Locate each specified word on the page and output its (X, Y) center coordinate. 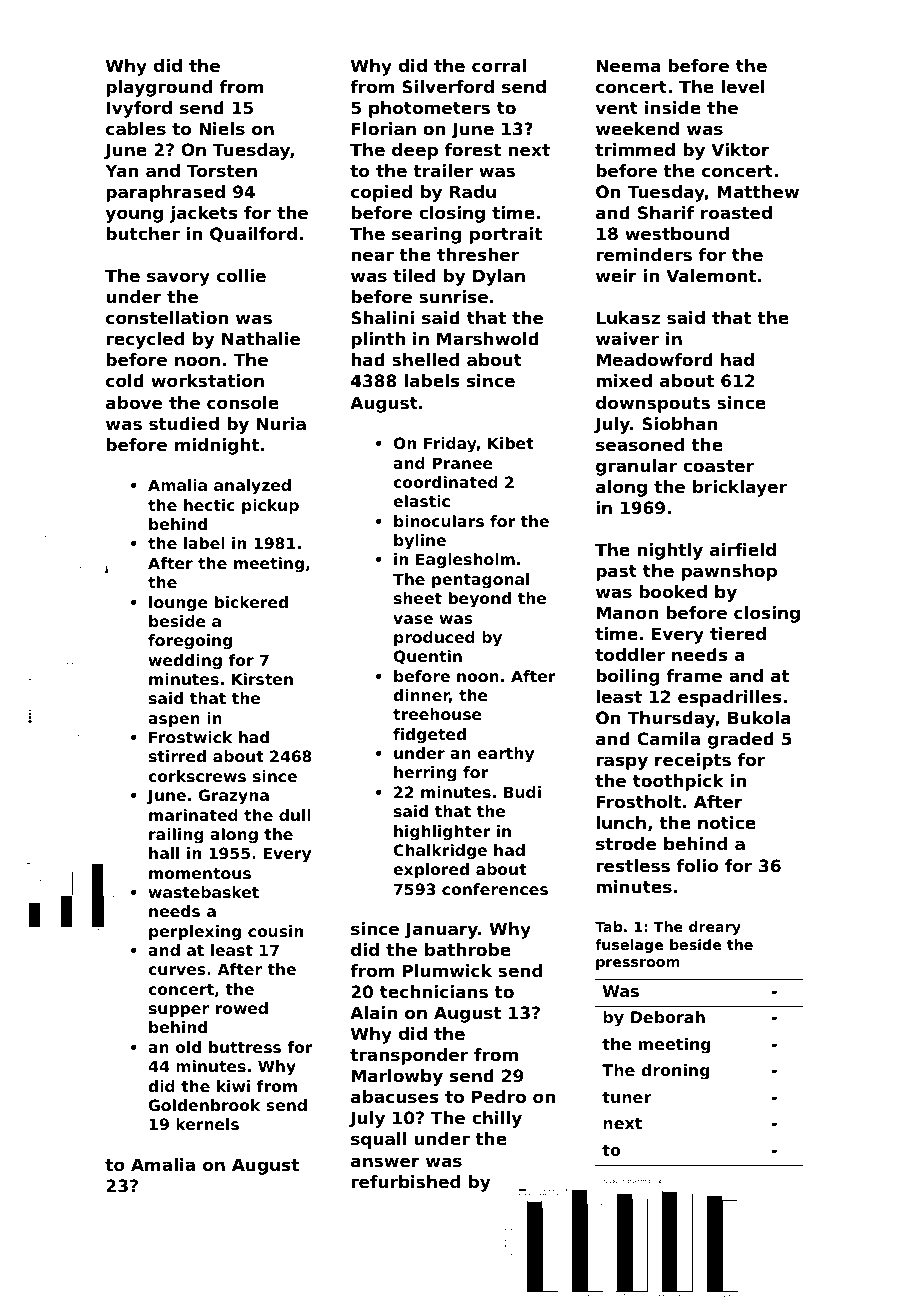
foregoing (190, 642)
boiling (627, 677)
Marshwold (488, 338)
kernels (207, 1124)
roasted (736, 212)
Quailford (253, 235)
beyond (480, 600)
